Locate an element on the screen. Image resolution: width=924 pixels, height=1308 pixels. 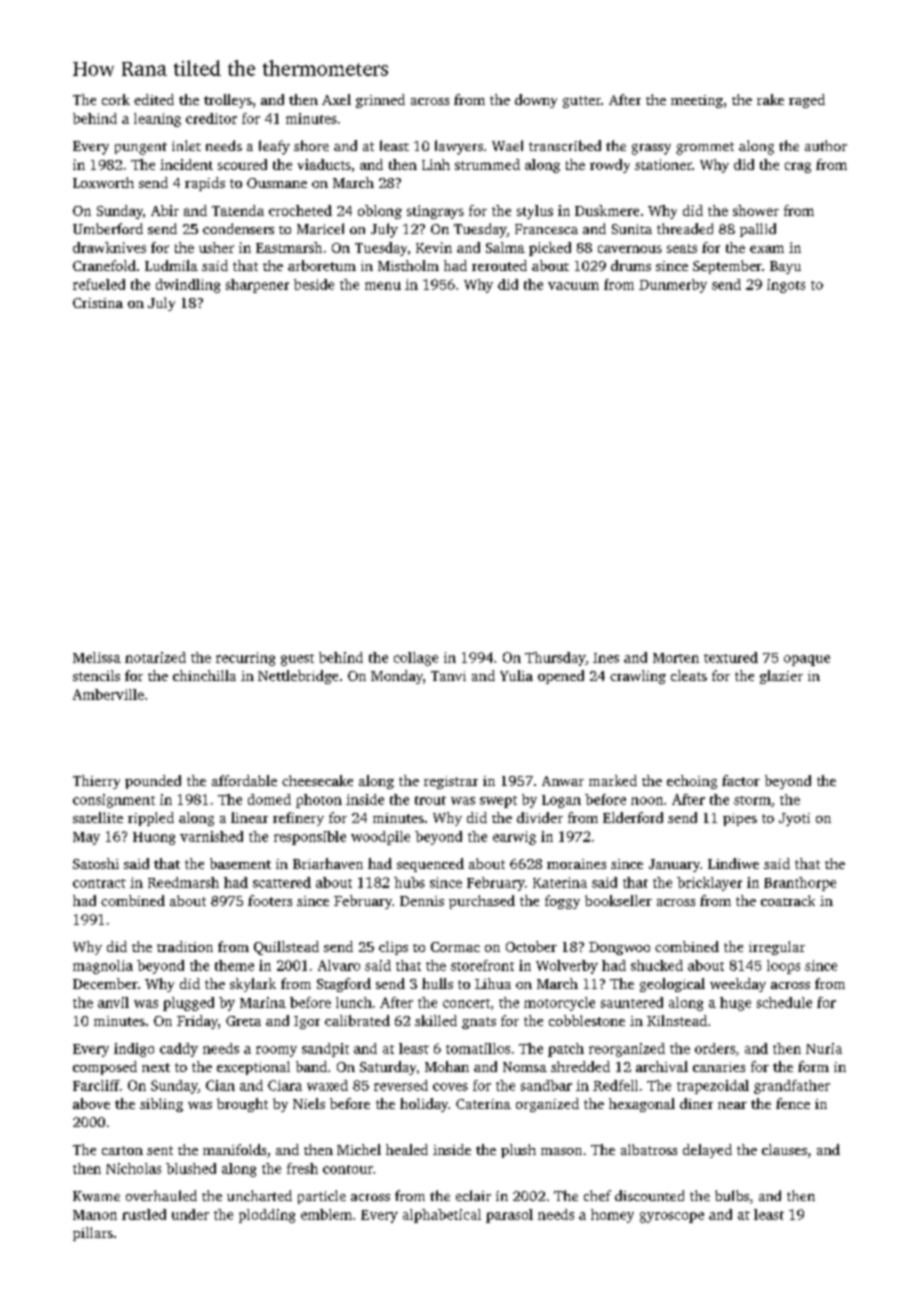
condensers is located at coordinates (238, 228).
